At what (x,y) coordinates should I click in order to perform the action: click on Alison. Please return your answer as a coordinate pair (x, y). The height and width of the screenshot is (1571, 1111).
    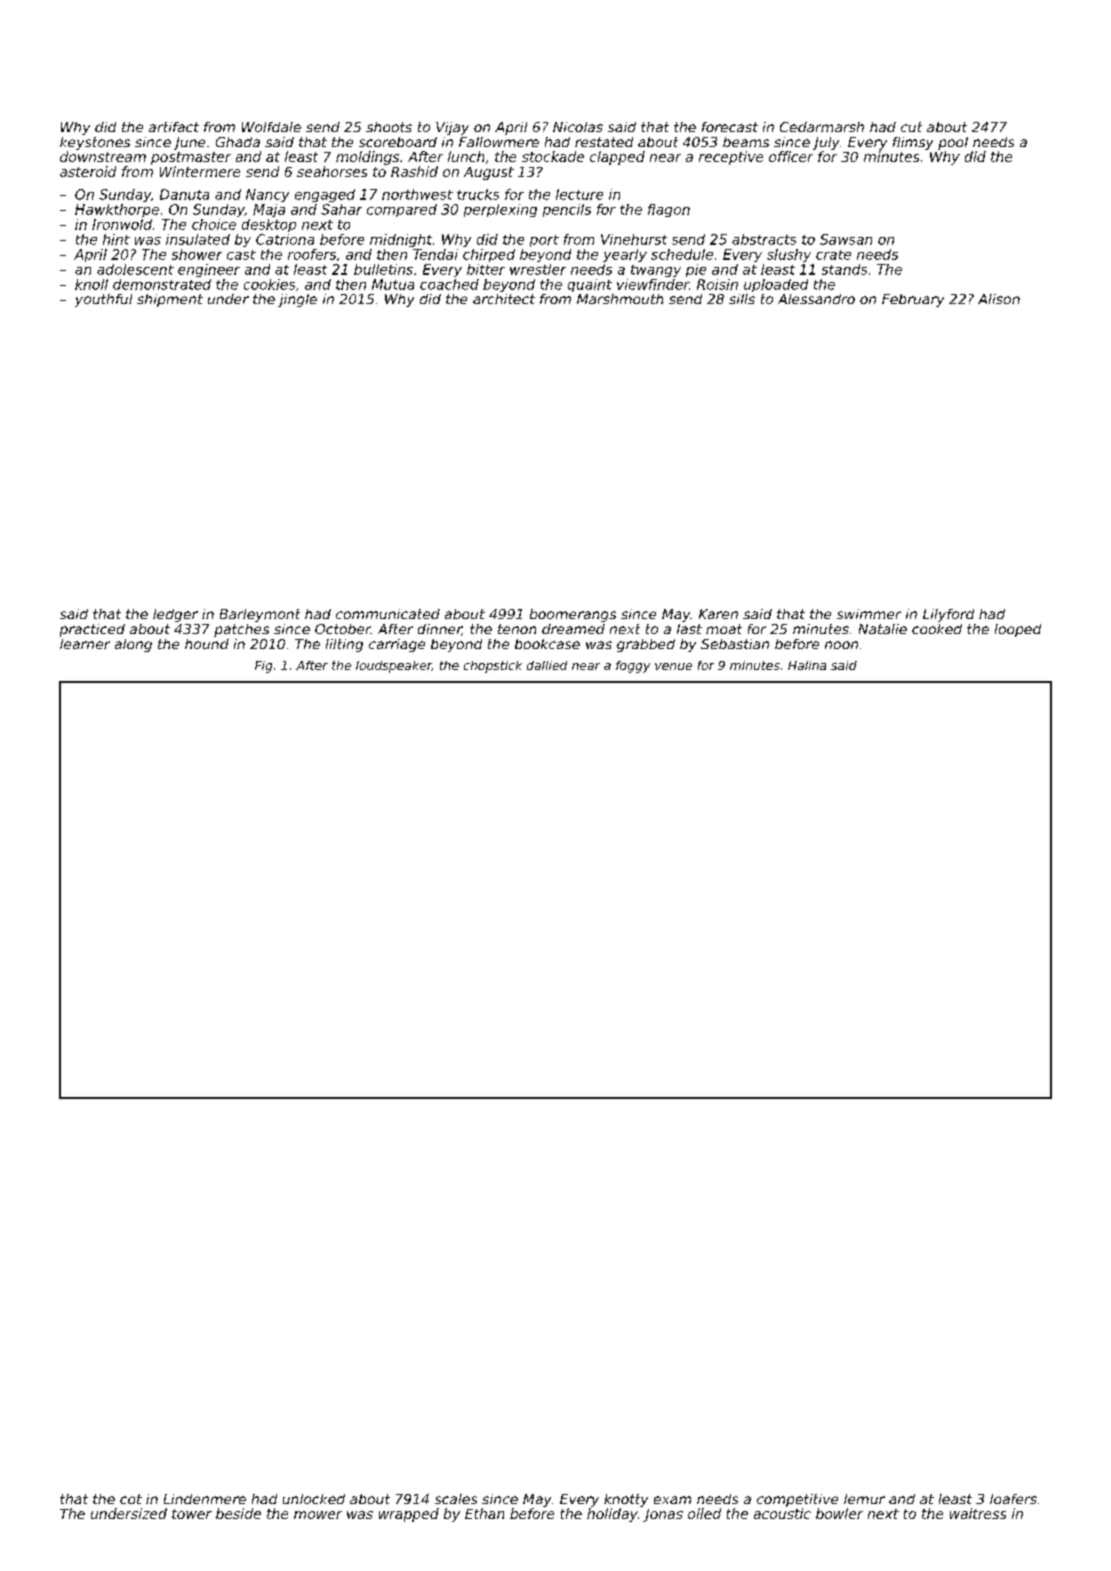
    Looking at the image, I should click on (999, 299).
